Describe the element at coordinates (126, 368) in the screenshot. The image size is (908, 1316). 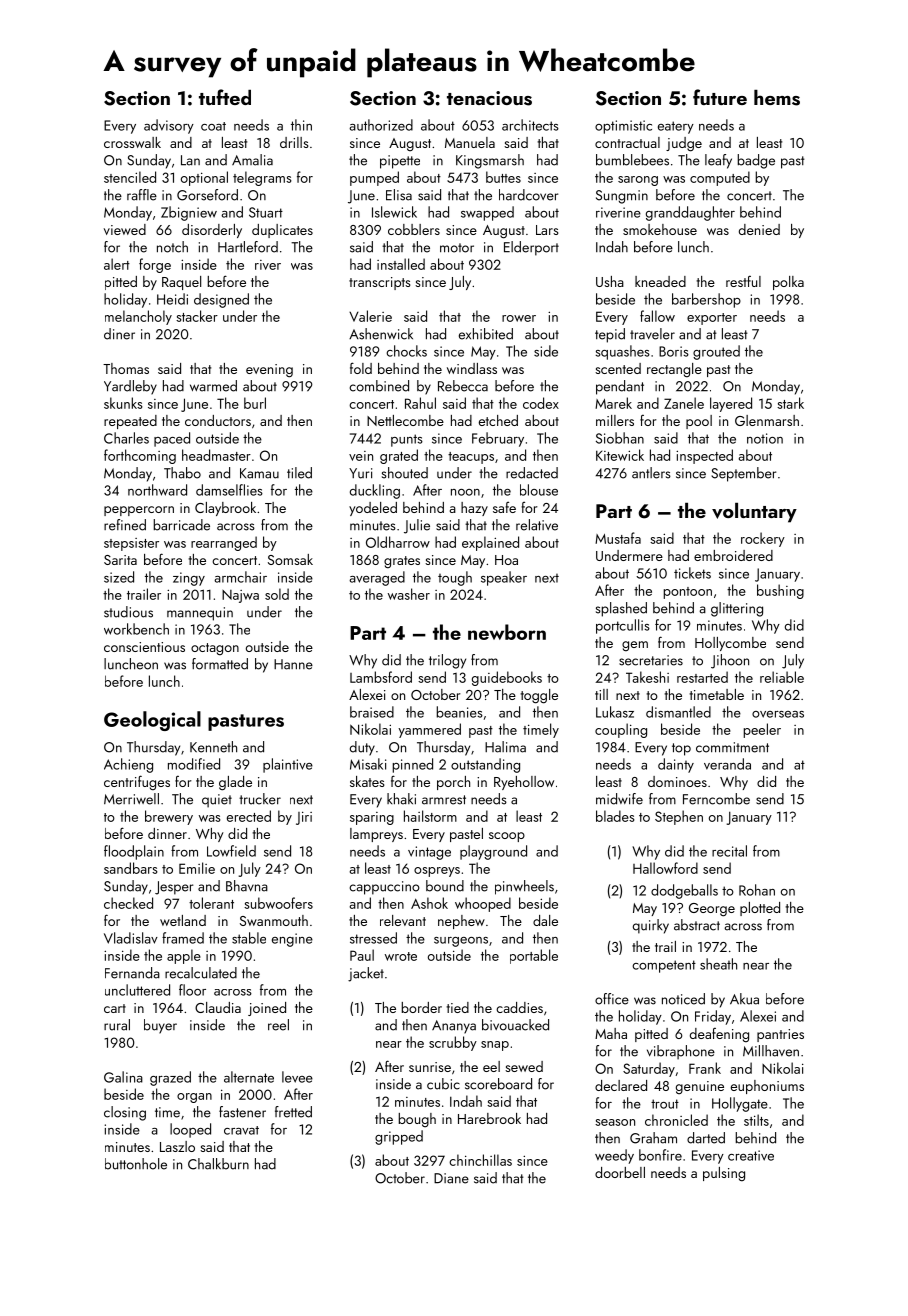
I see `Thomas` at that location.
